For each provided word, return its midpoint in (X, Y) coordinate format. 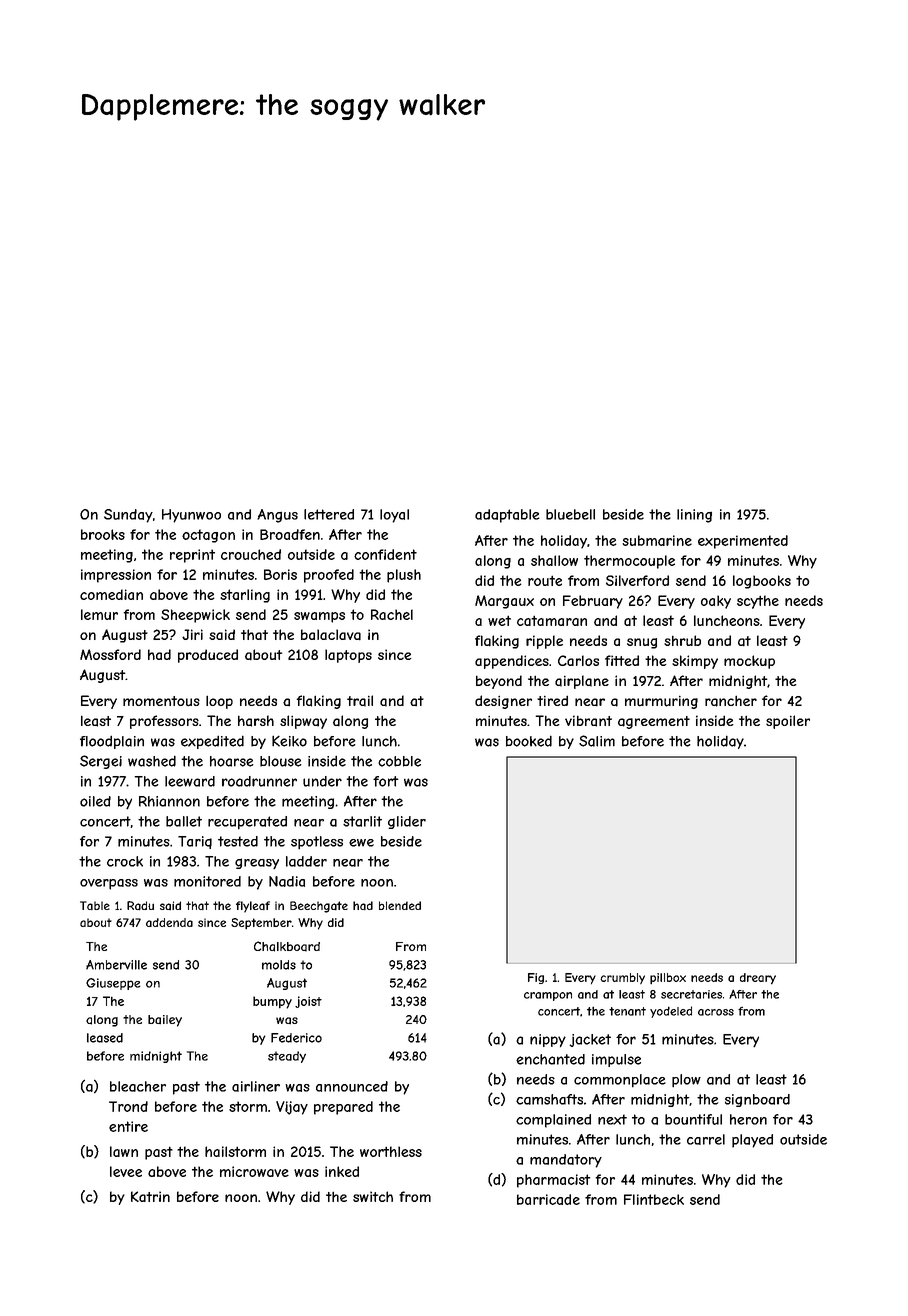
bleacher (138, 1086)
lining (694, 516)
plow (686, 1081)
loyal (394, 516)
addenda (169, 922)
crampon (548, 996)
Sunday (128, 516)
